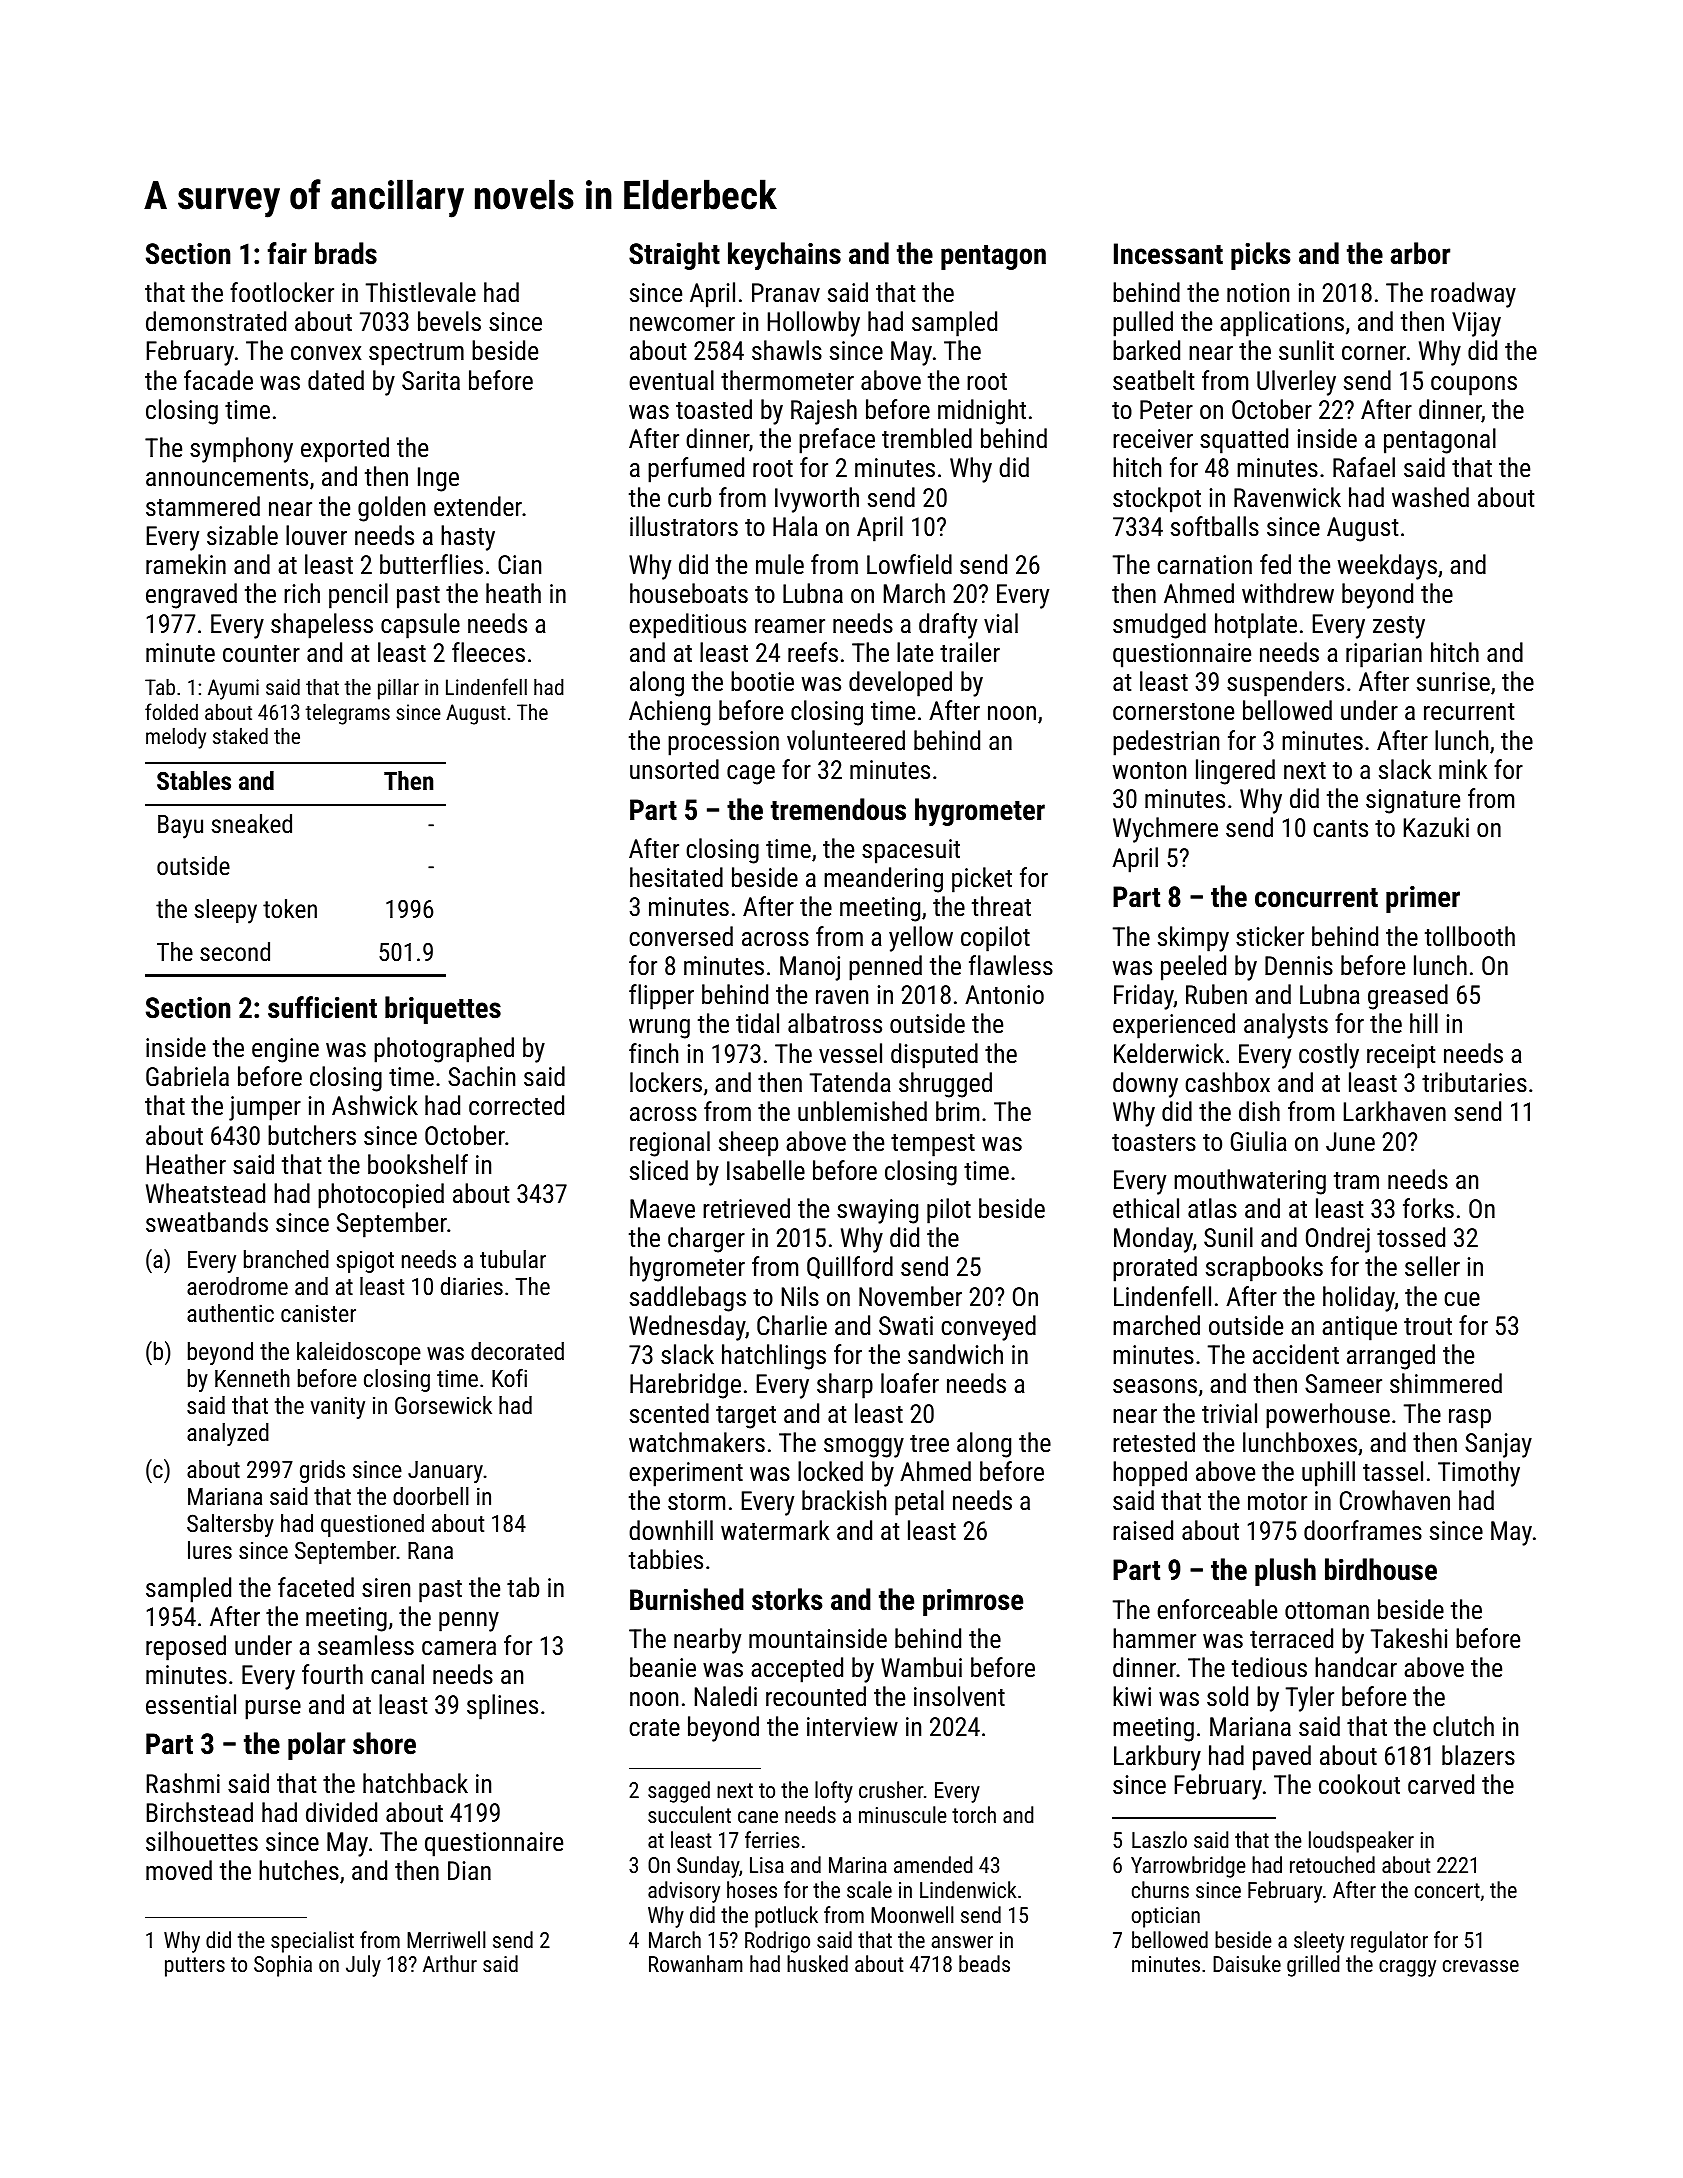 This screenshot has height=2178, width=1683. Describe the element at coordinates (766, 1170) in the screenshot. I see `Isabelle` at that location.
